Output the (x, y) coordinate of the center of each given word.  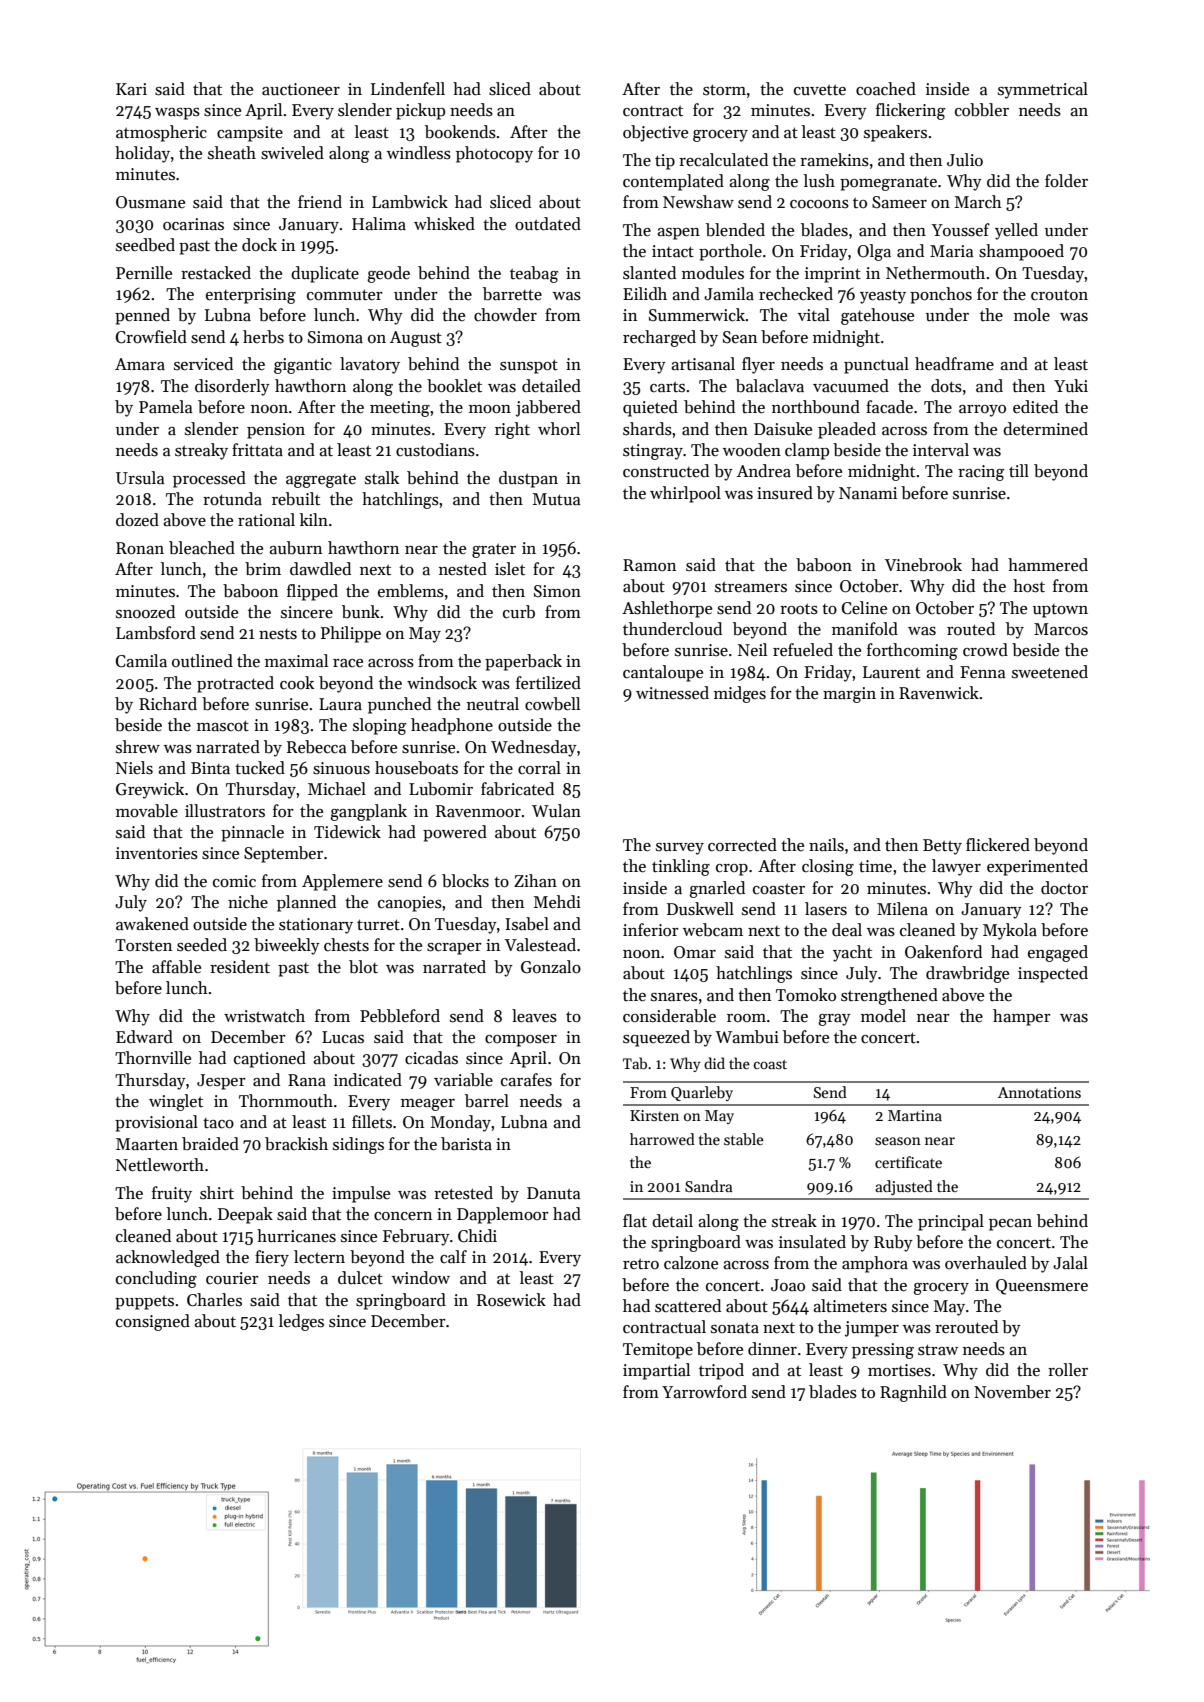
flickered (998, 845)
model (883, 1016)
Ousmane (150, 202)
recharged (659, 338)
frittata (257, 449)
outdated (548, 224)
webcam (713, 930)
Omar (695, 952)
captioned (270, 1059)
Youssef (960, 230)
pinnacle (252, 833)
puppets (144, 1302)
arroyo (982, 411)
